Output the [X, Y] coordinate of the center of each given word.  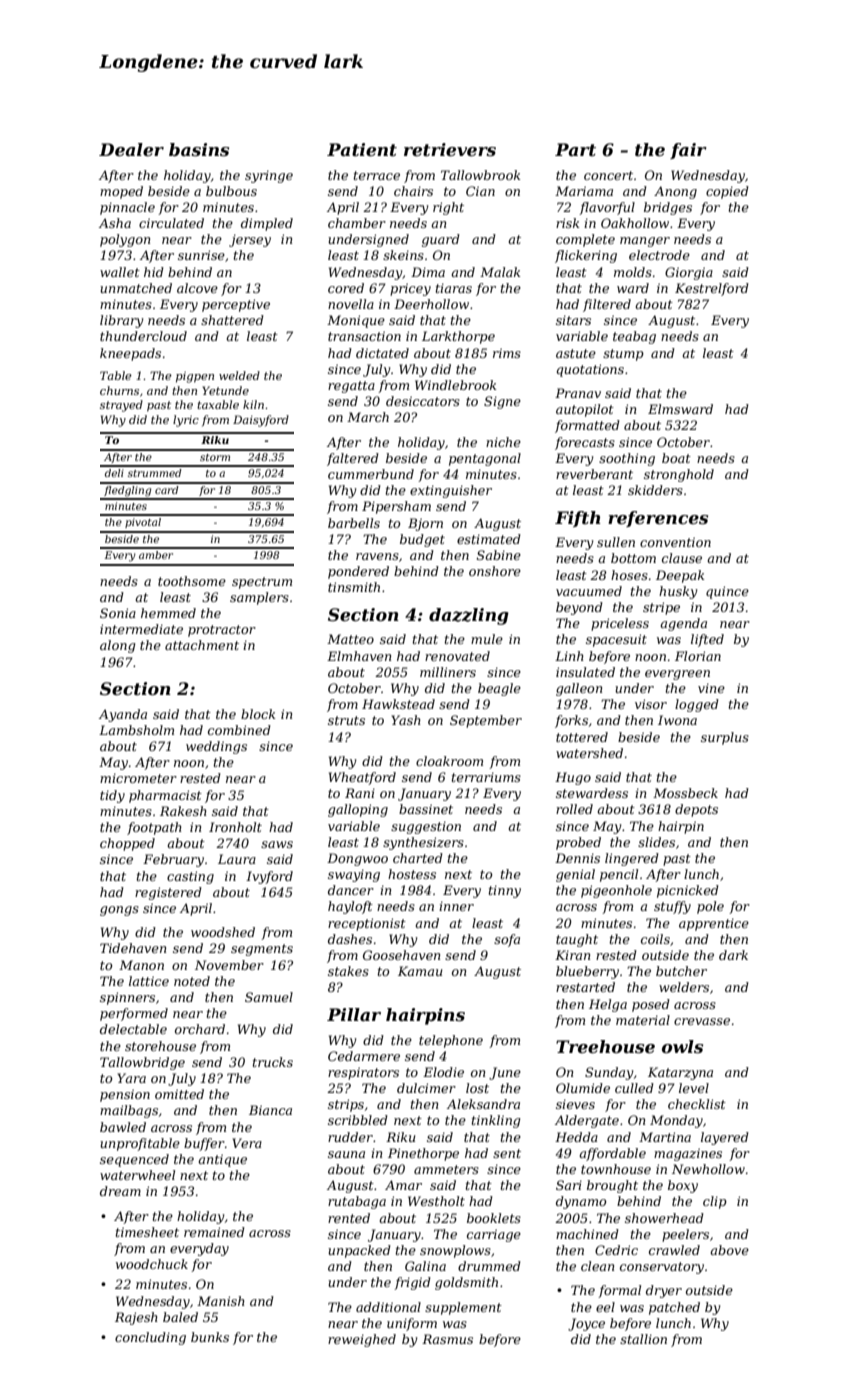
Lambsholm [136, 730]
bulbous [231, 191]
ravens [377, 556]
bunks [210, 1337]
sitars [573, 320]
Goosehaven [402, 955]
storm [215, 457]
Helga [608, 1005]
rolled [574, 809]
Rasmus [447, 1339]
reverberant [594, 474]
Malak [500, 272]
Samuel [269, 997]
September [486, 721]
